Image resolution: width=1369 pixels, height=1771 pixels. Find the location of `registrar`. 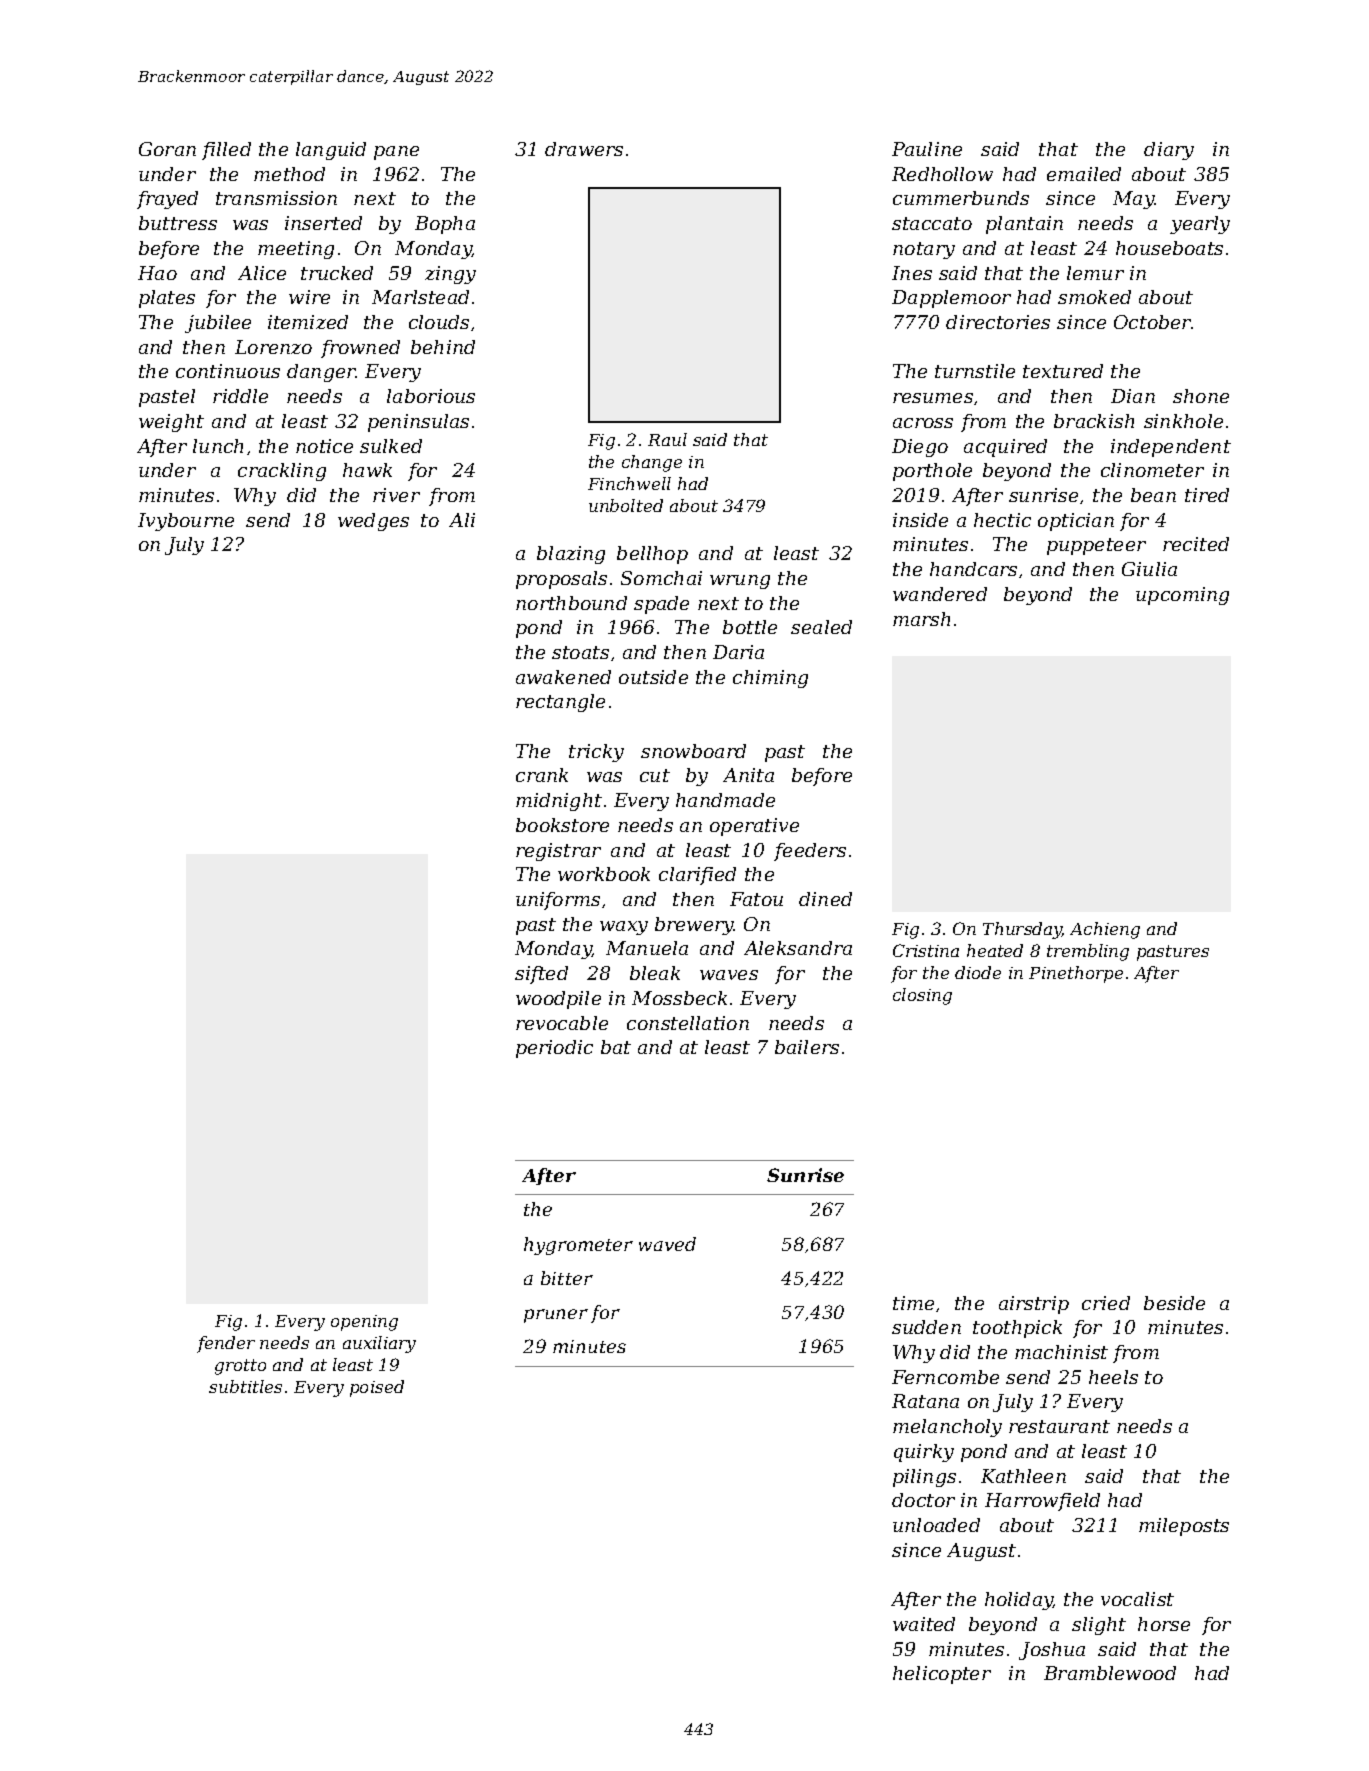

registrar is located at coordinates (558, 852).
